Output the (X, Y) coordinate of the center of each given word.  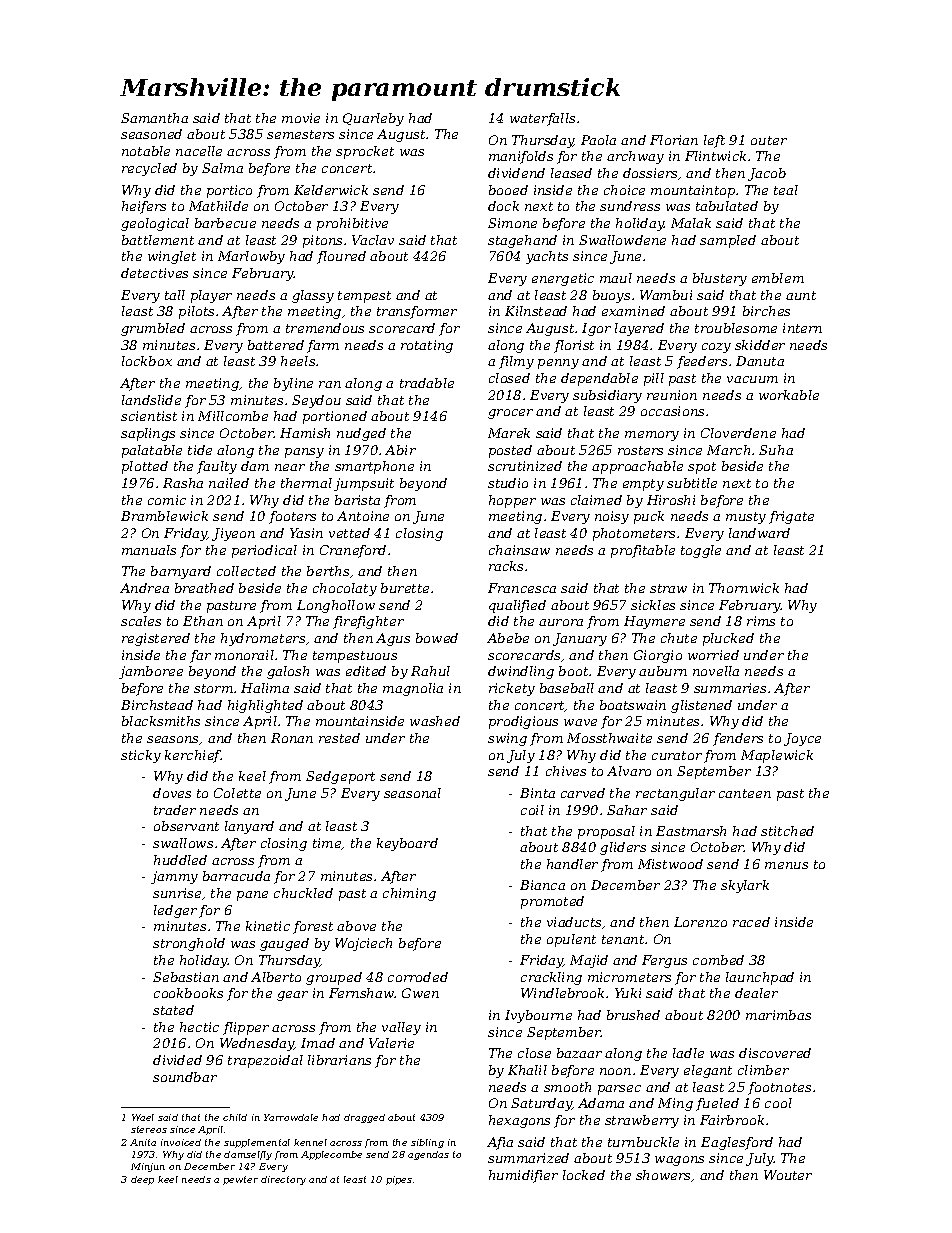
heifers (144, 207)
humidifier (523, 1176)
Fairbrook (732, 1120)
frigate (791, 517)
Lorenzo (700, 922)
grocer (510, 414)
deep (142, 1180)
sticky (141, 756)
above (356, 926)
